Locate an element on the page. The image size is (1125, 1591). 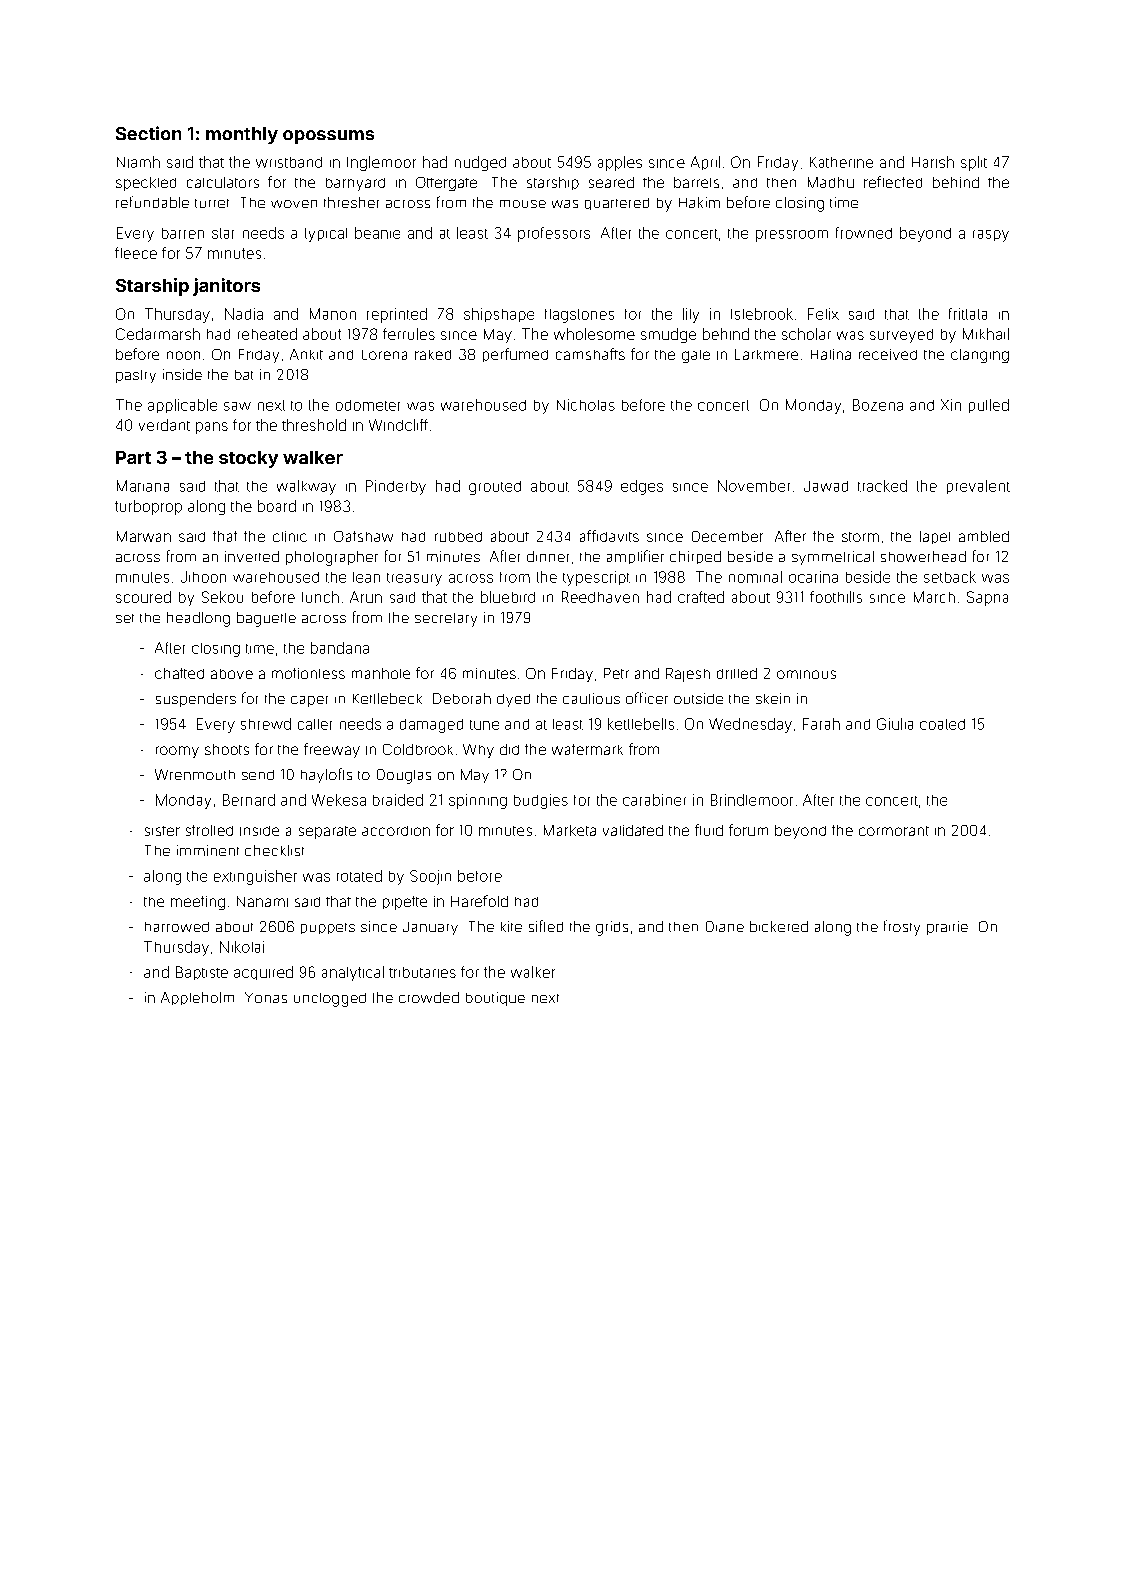
prairie is located at coordinates (947, 928).
